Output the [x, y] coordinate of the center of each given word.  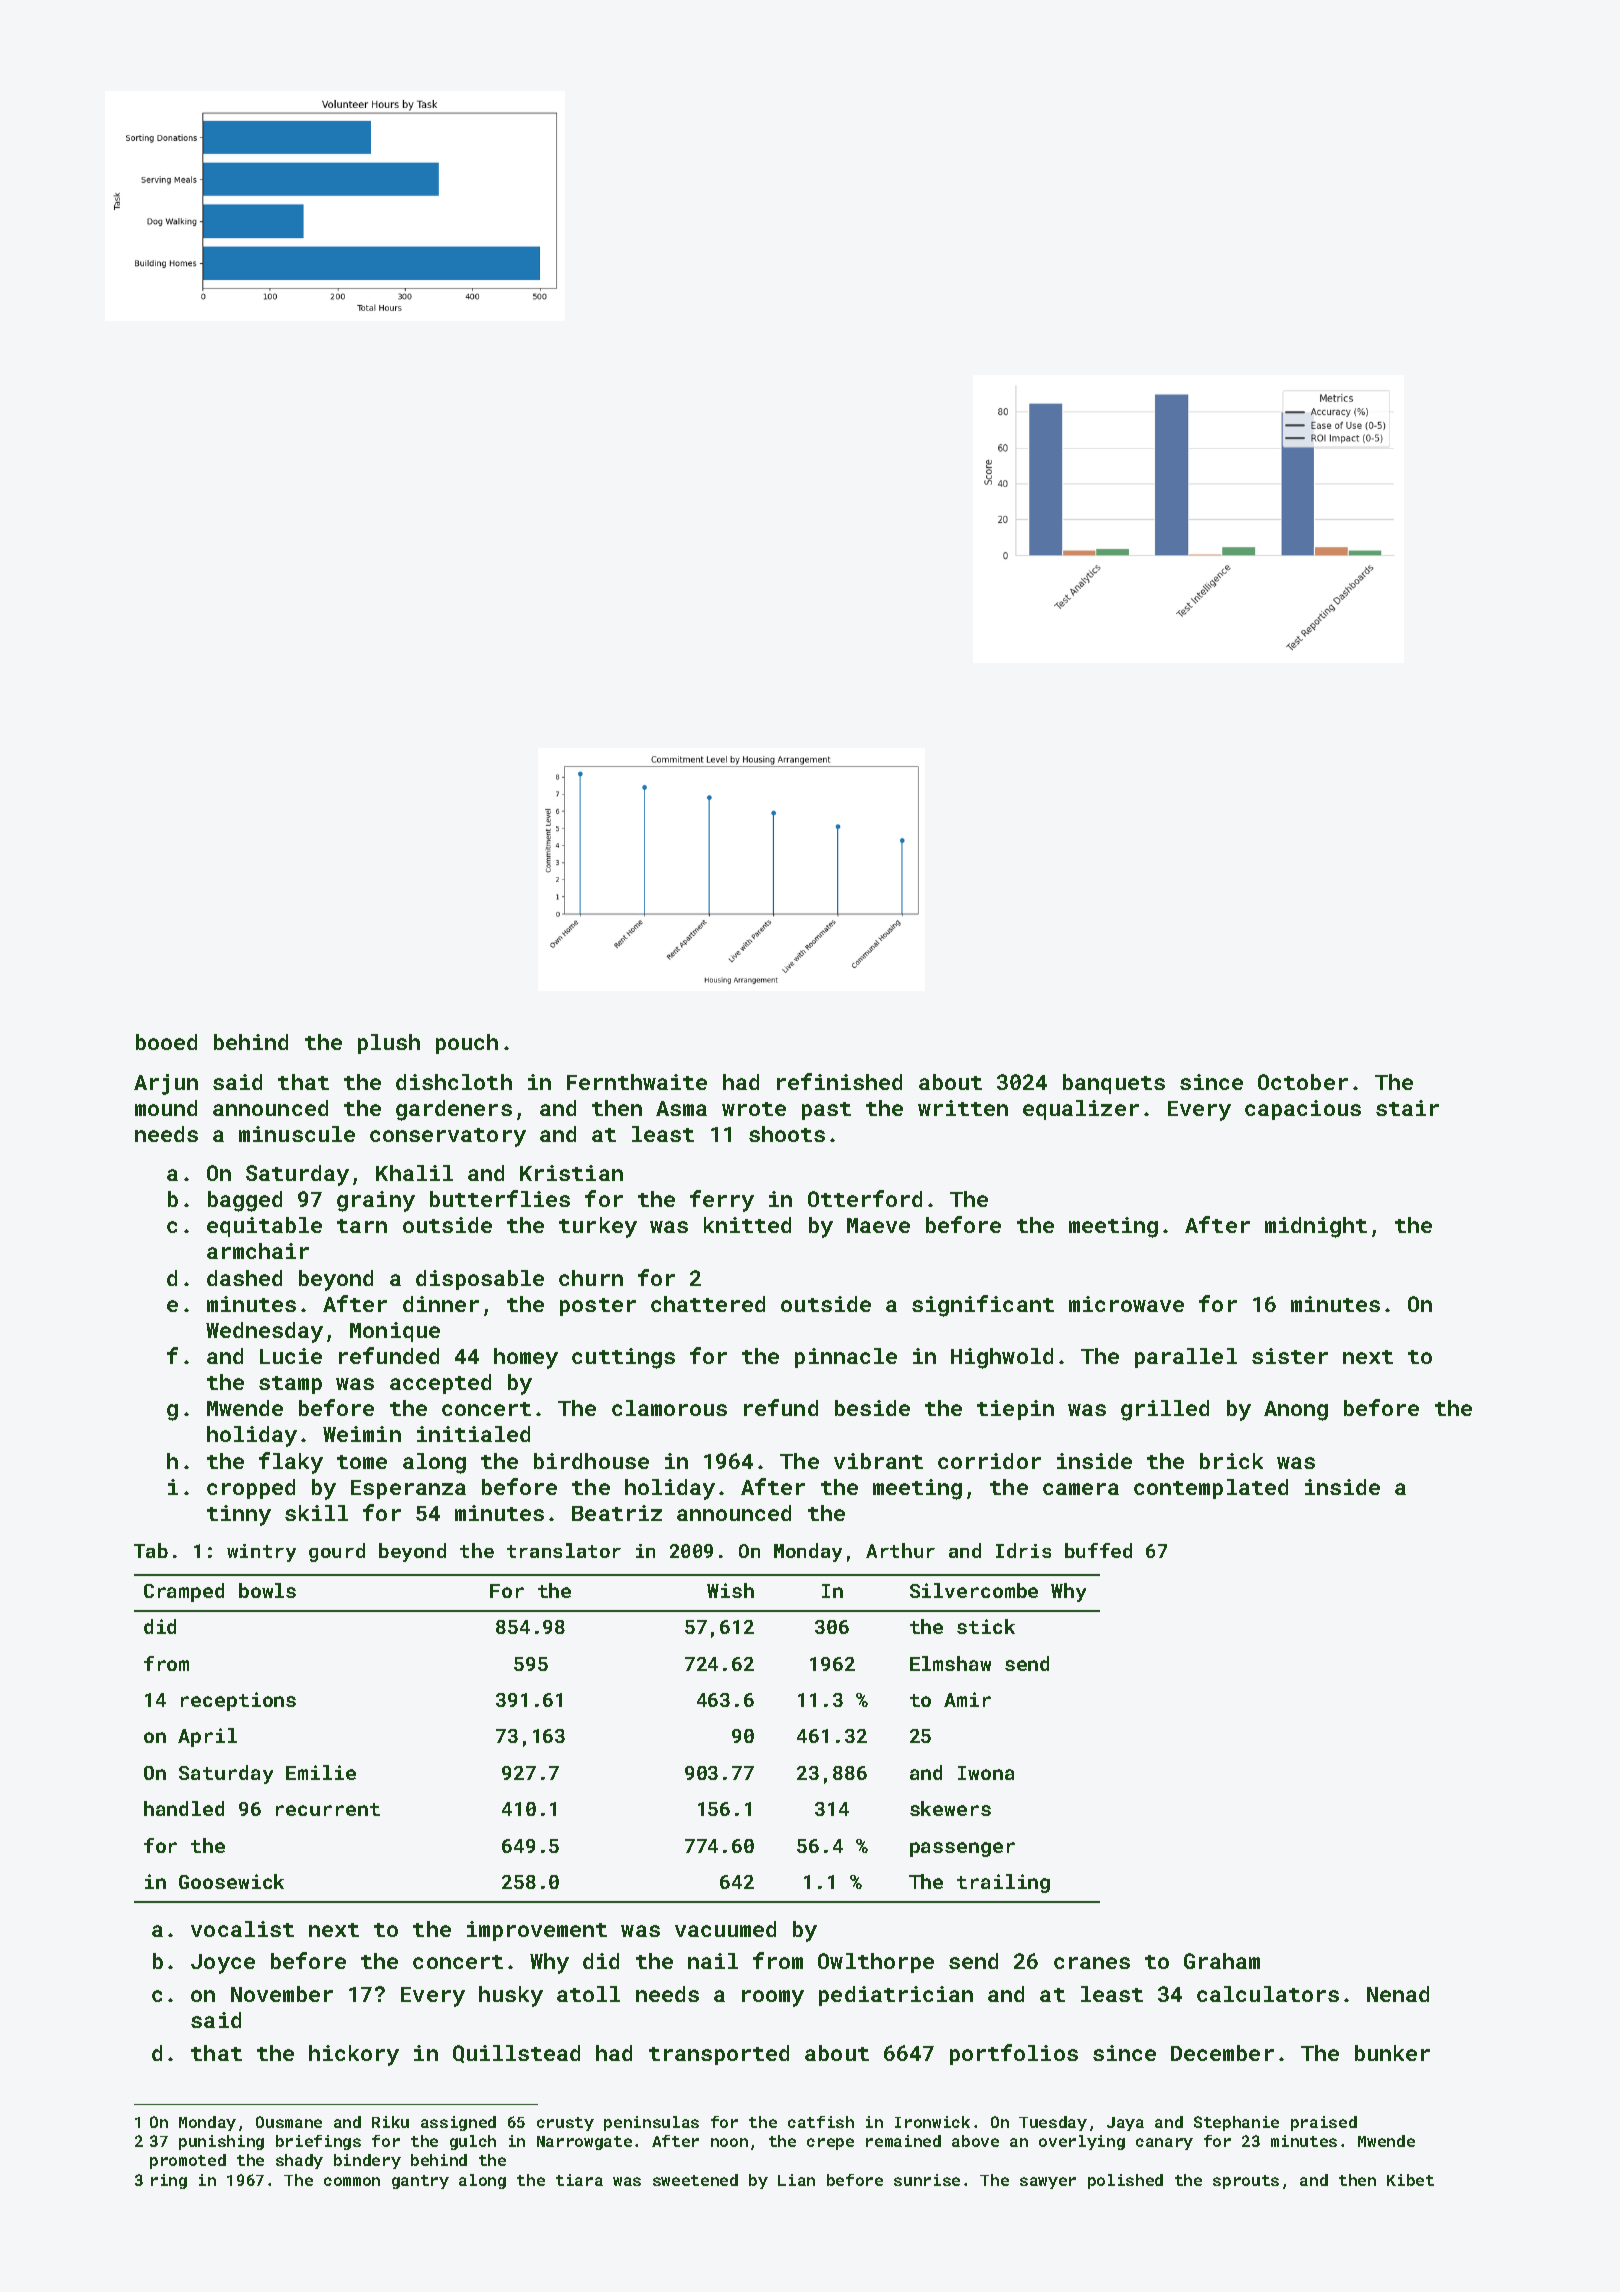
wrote [754, 1109]
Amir [967, 1699]
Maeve [878, 1225]
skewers [950, 1808]
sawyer [1048, 2183]
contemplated [1211, 1489]
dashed [244, 1278]
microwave [1126, 1304]
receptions [238, 1701]
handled [184, 1808]
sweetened [695, 2180]
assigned [458, 2123]
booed [166, 1042]
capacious [1303, 1110]
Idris [1023, 1550]
